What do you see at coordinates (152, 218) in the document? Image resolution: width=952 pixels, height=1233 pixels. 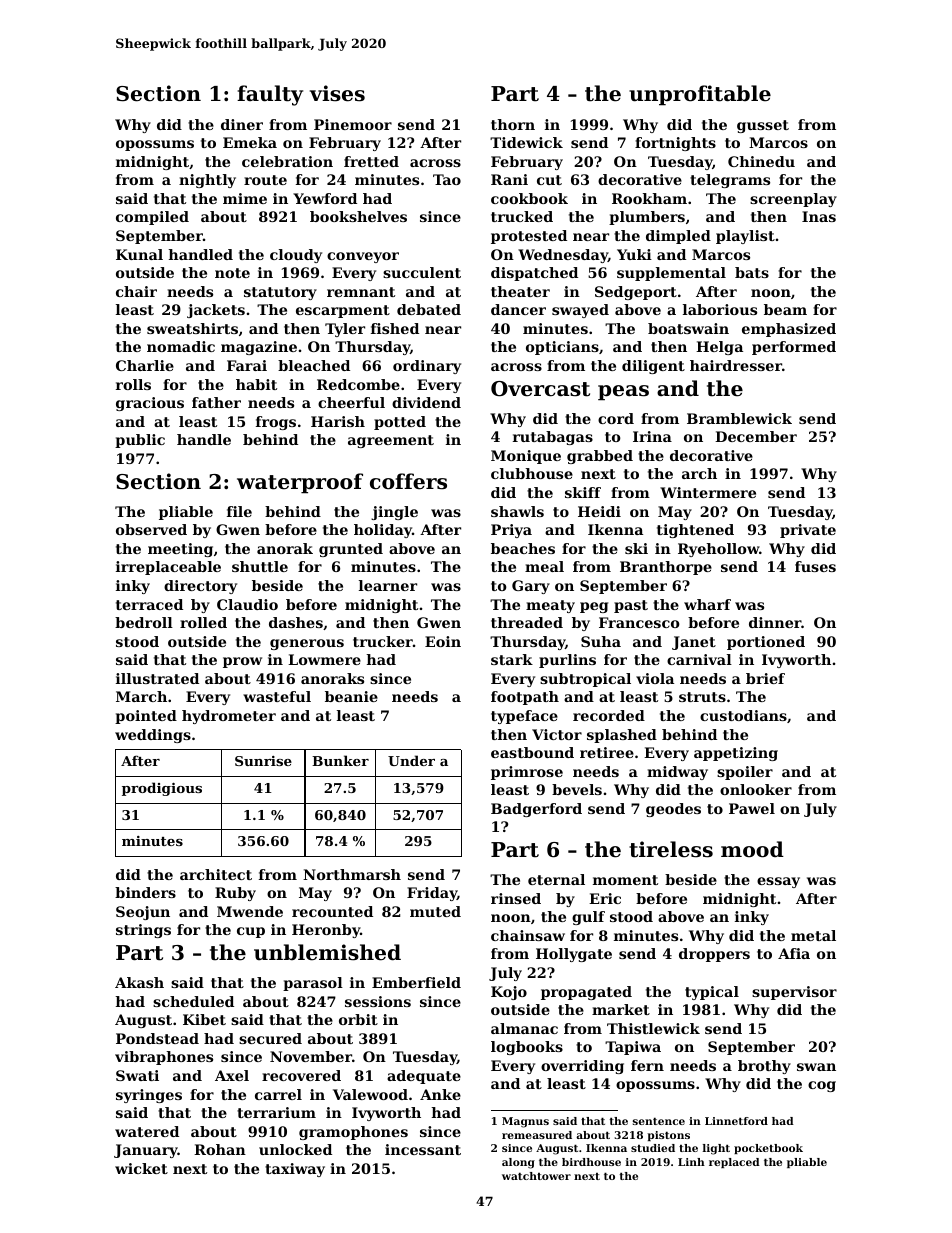 I see `compiled` at bounding box center [152, 218].
